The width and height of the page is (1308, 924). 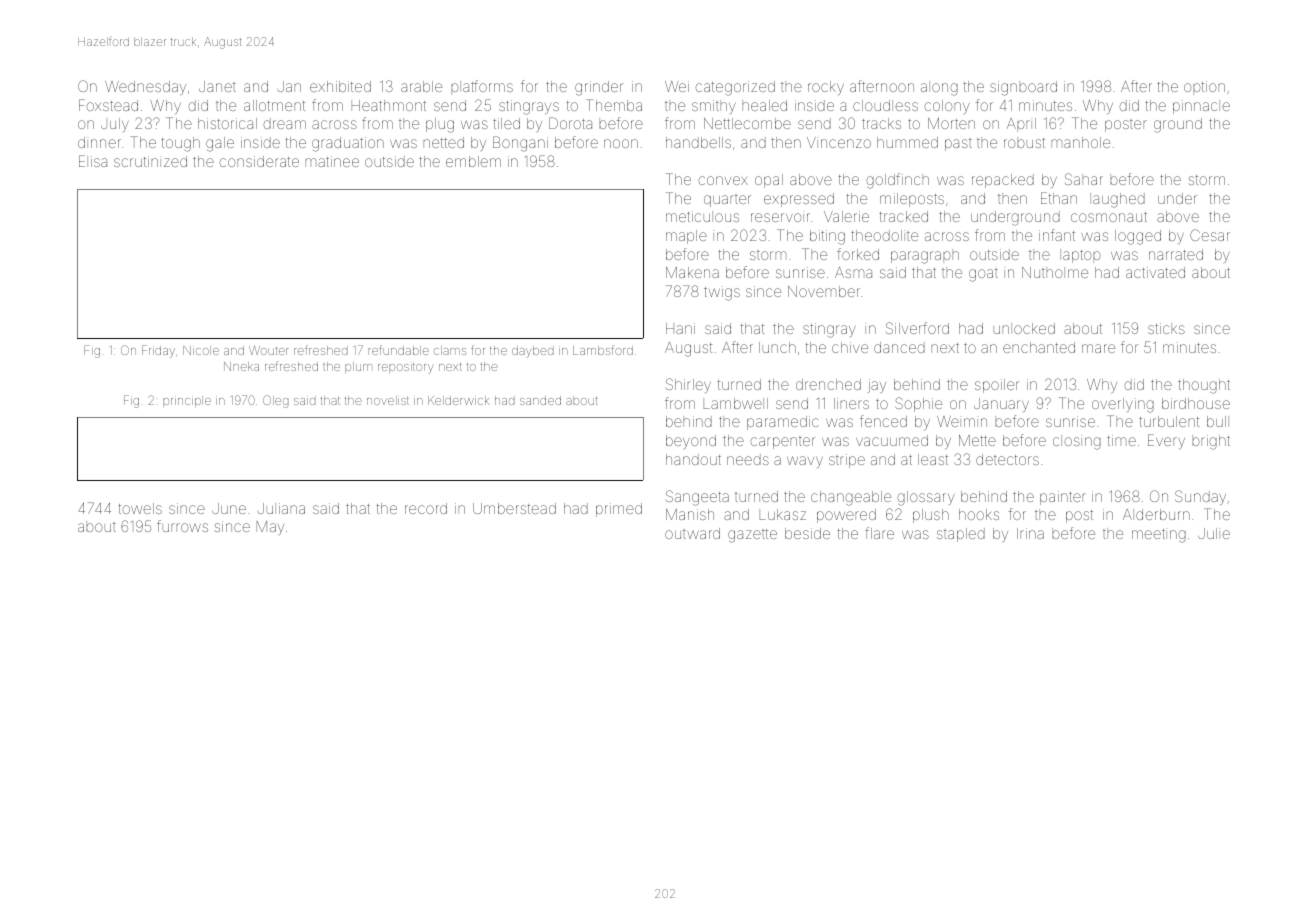 I want to click on goat, so click(x=983, y=275).
